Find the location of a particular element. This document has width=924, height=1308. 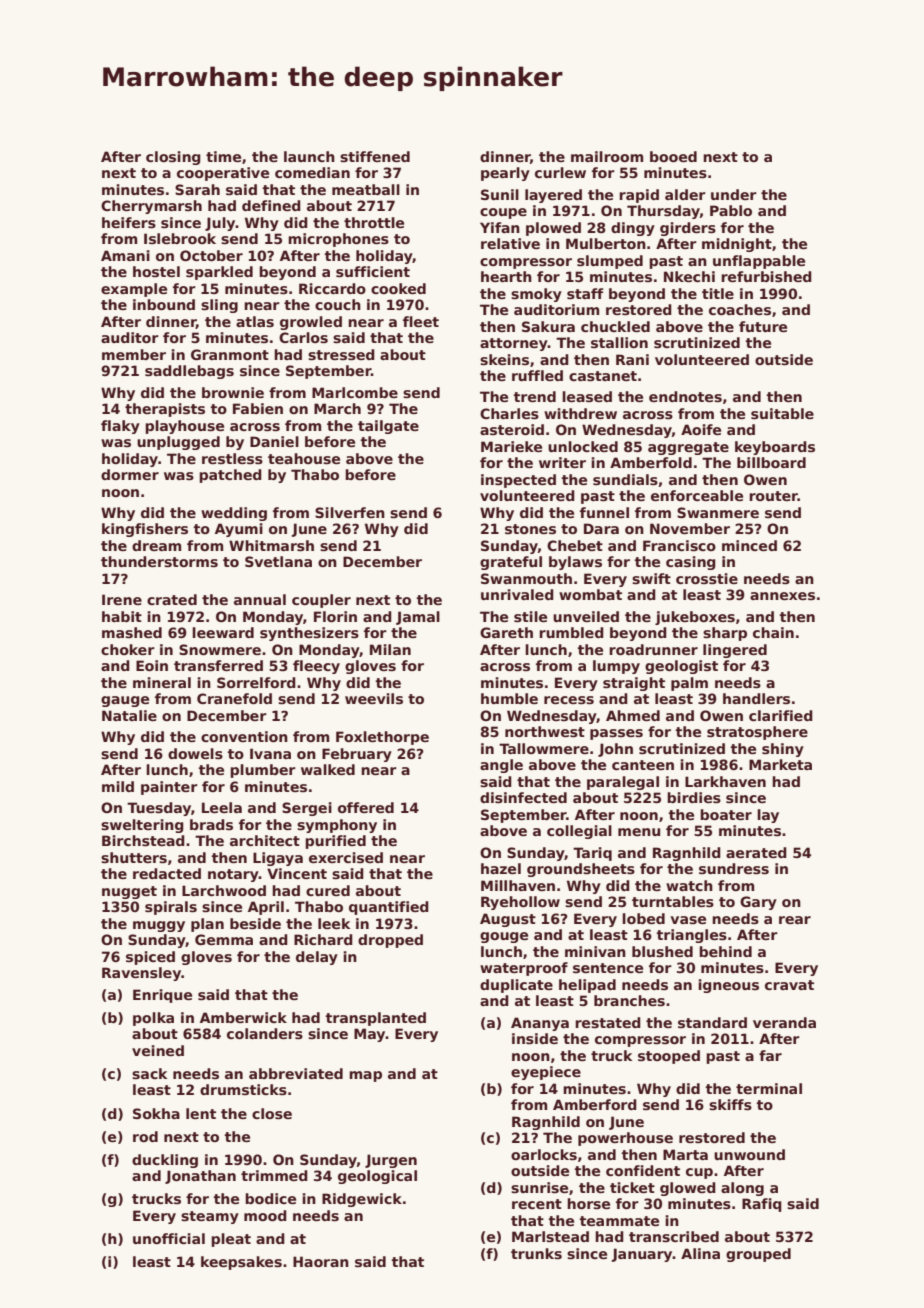

smoky is located at coordinates (536, 295).
